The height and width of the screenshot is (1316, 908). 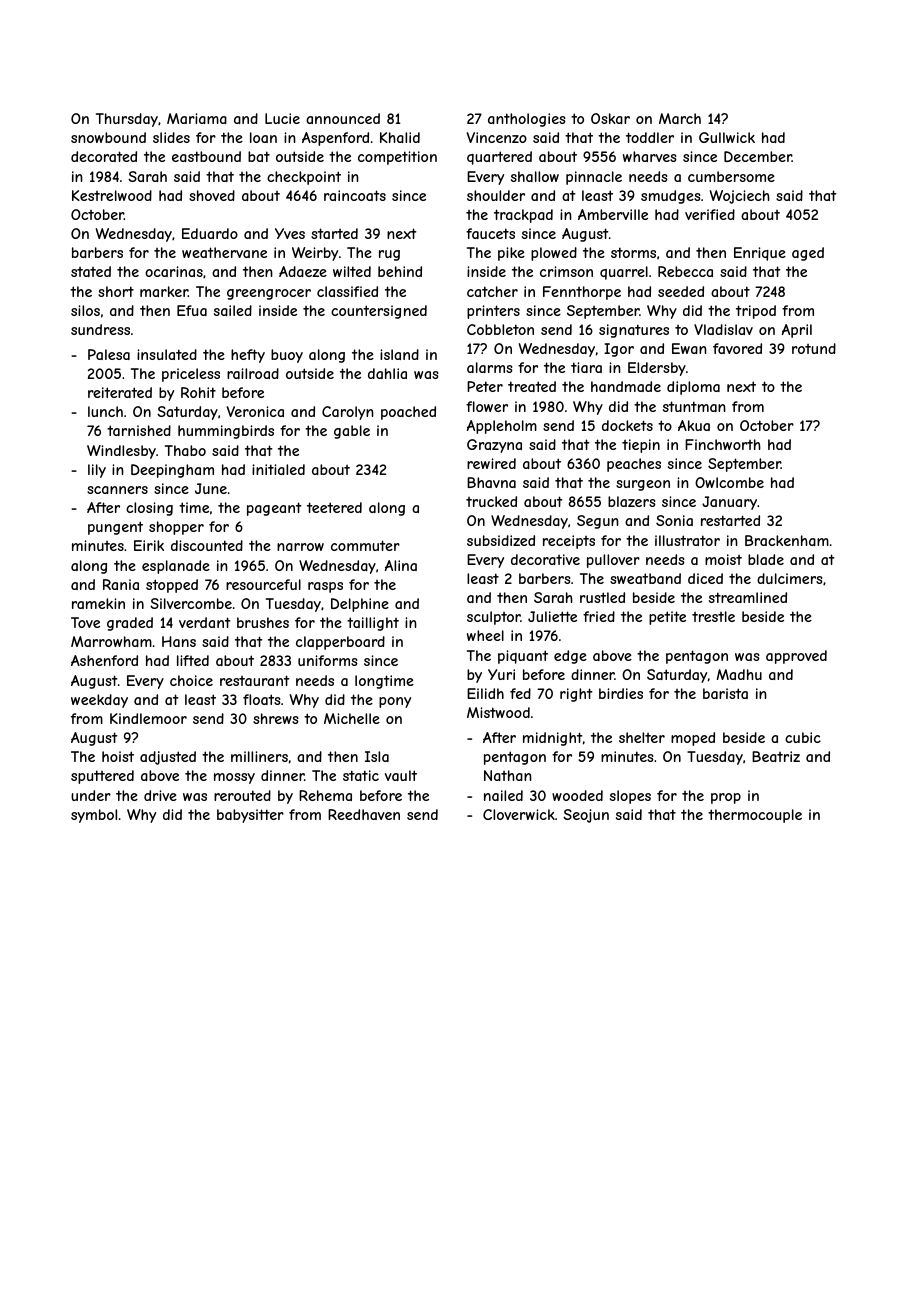 I want to click on right, so click(x=576, y=695).
